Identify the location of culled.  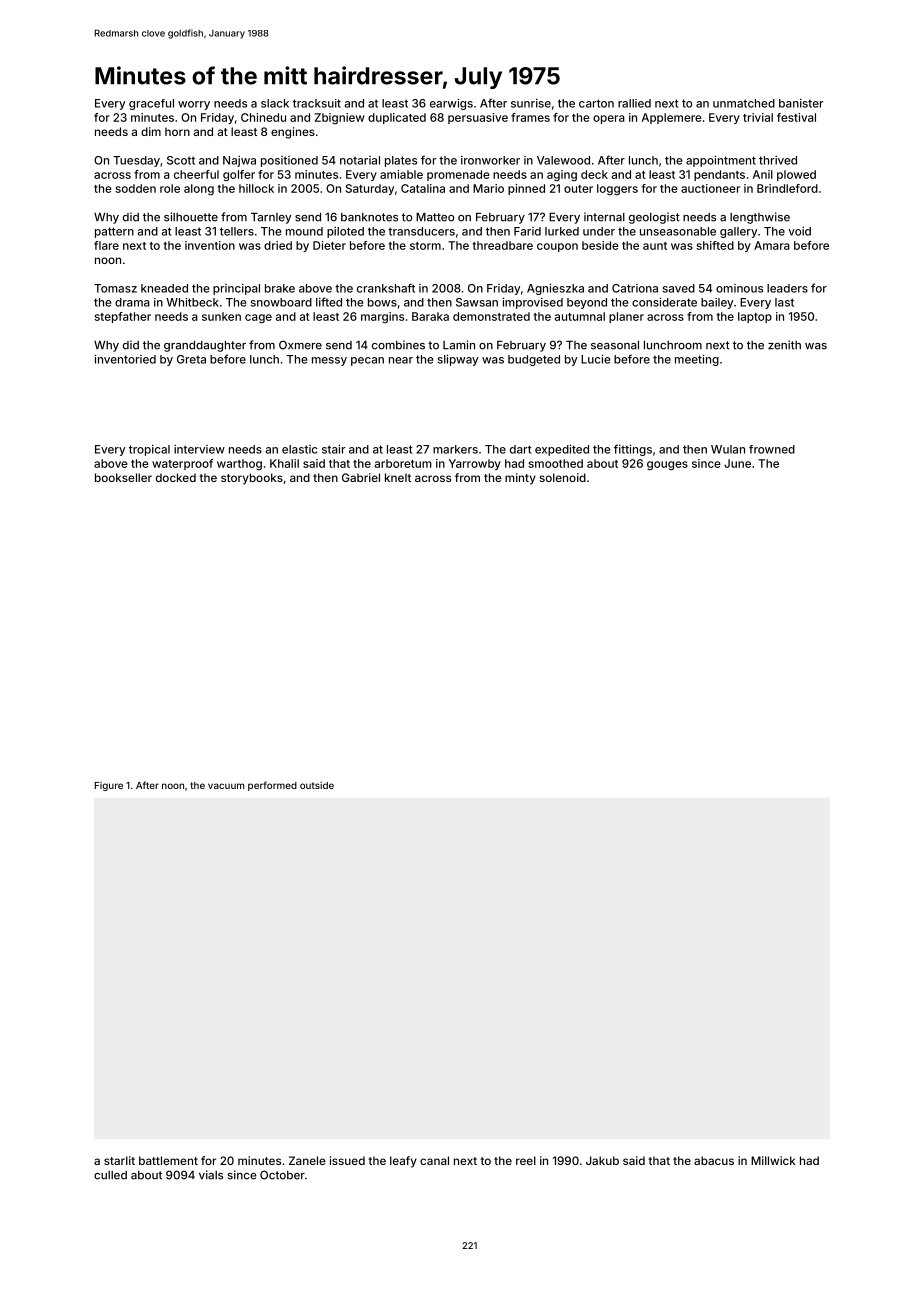
(110, 1175).
